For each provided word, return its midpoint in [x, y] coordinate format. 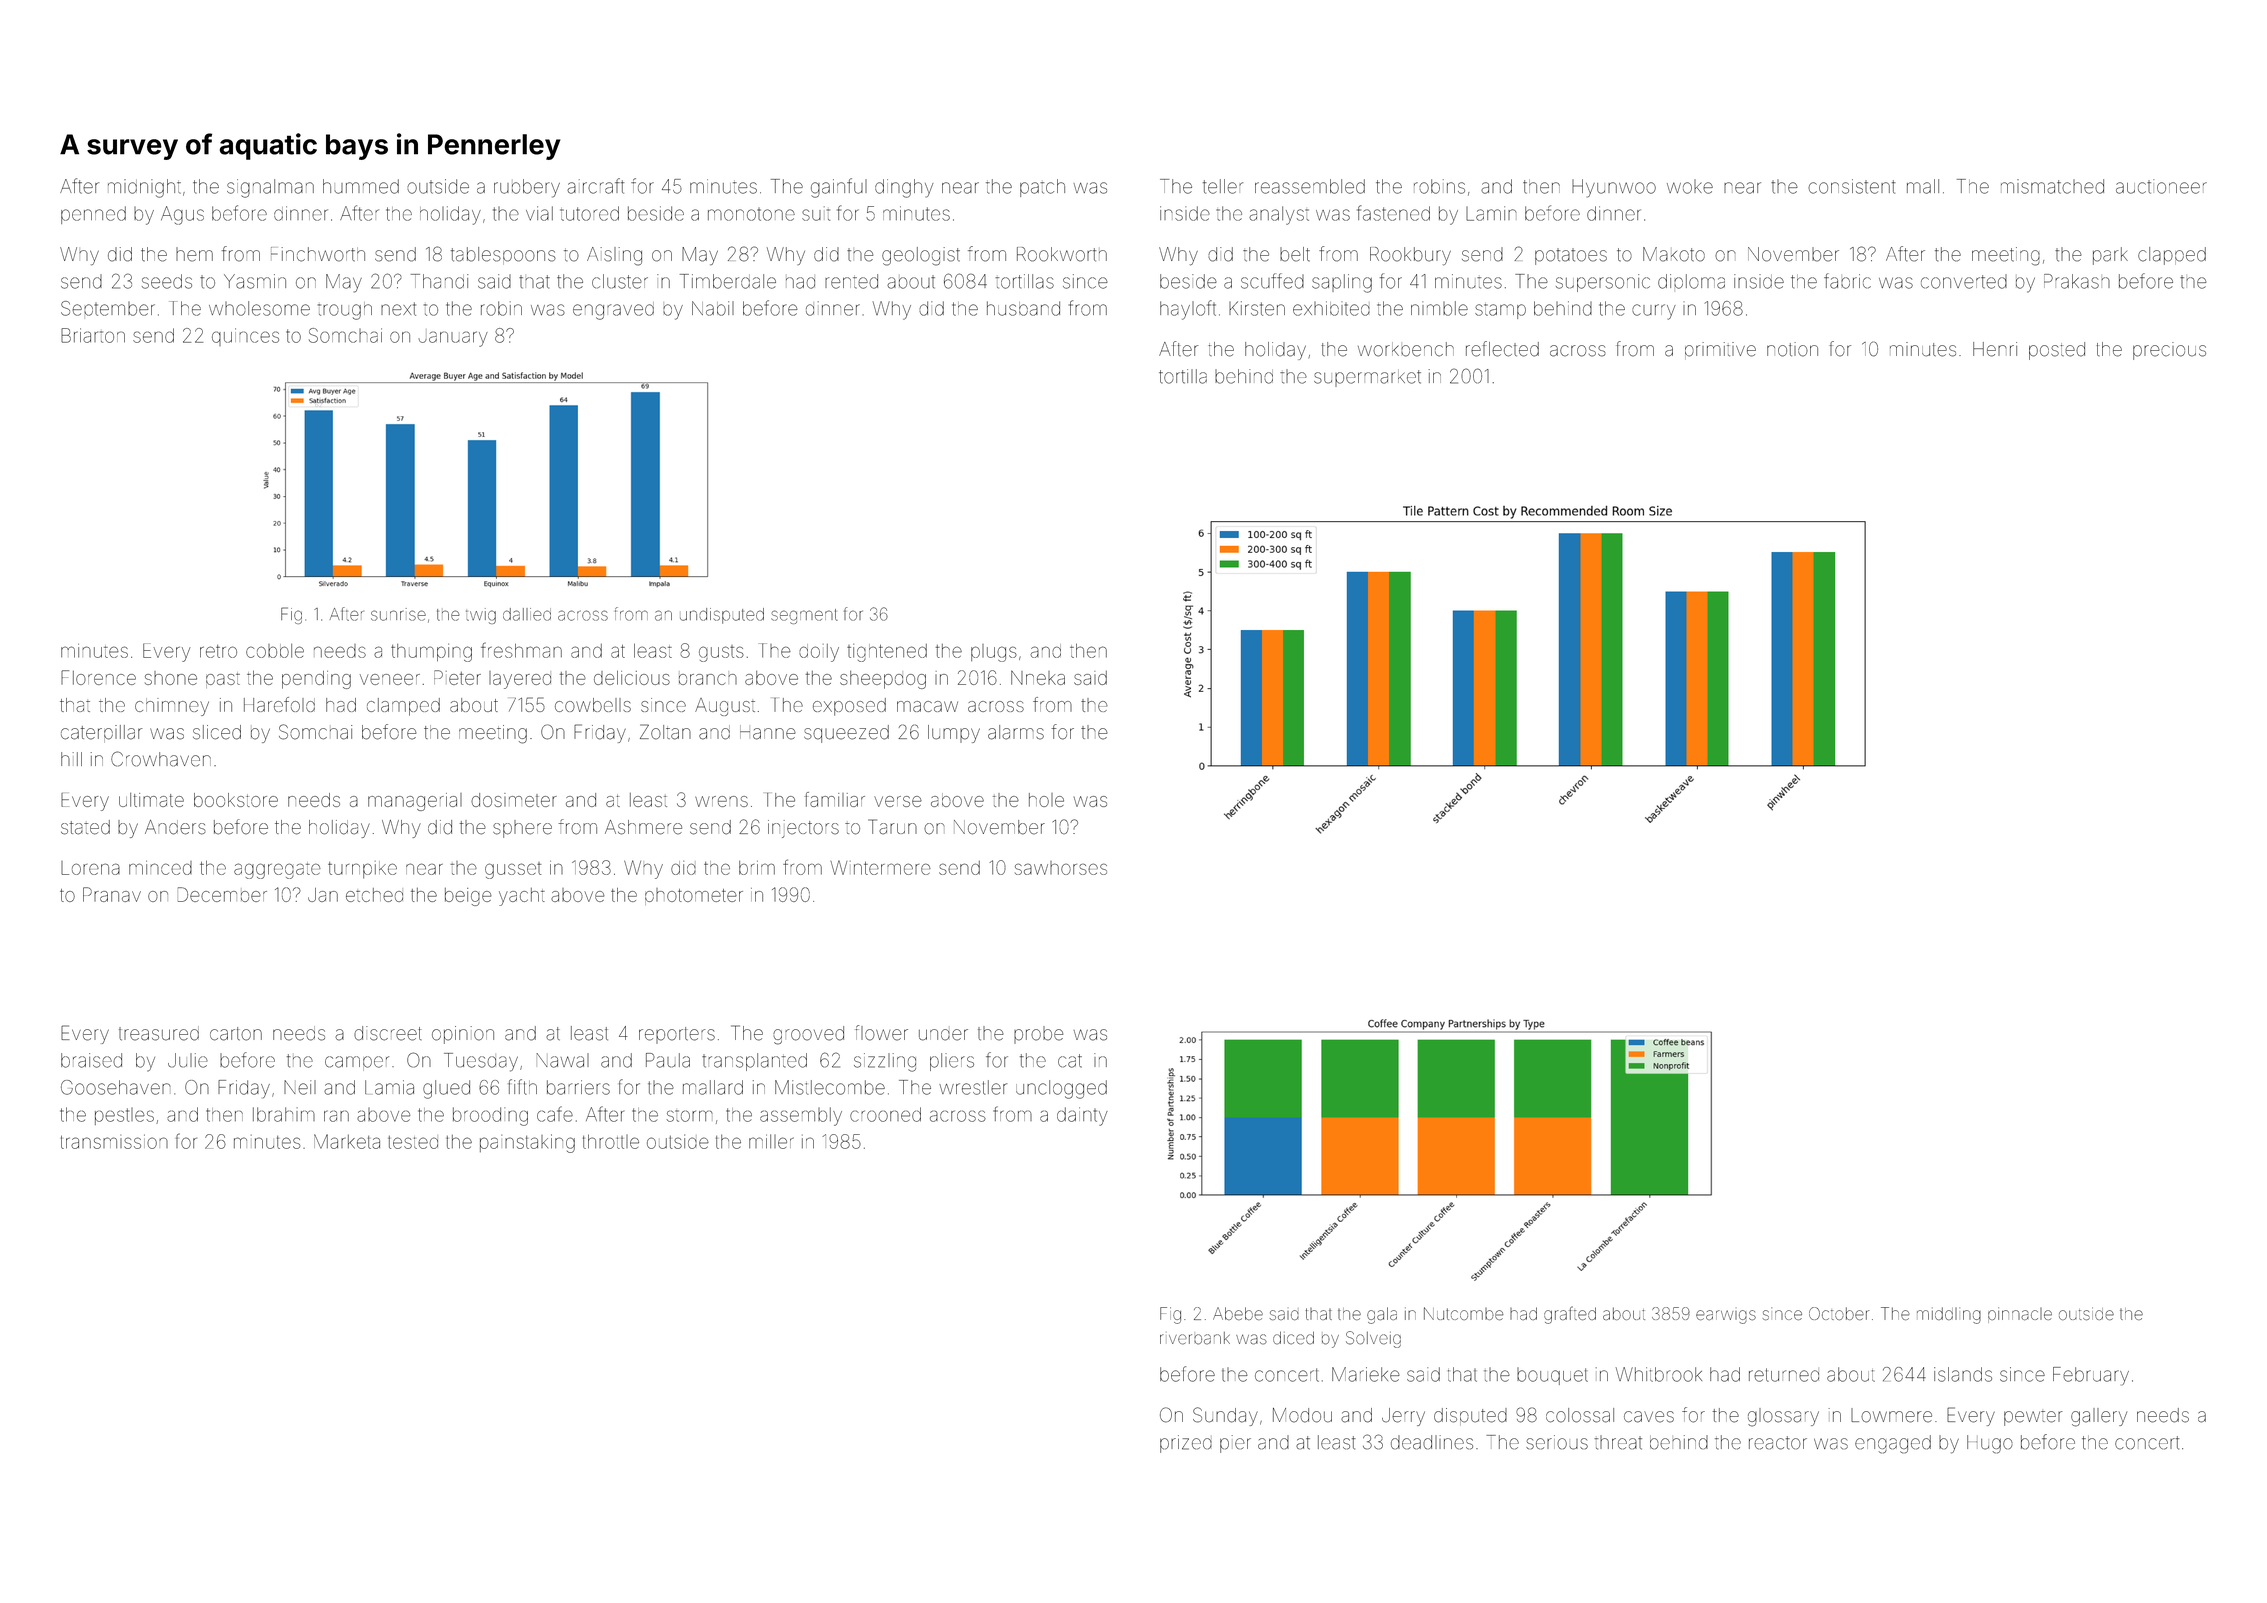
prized [1186, 1444]
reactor [1778, 1443]
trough [345, 311]
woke [1690, 186]
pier [1235, 1444]
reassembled [1310, 186]
